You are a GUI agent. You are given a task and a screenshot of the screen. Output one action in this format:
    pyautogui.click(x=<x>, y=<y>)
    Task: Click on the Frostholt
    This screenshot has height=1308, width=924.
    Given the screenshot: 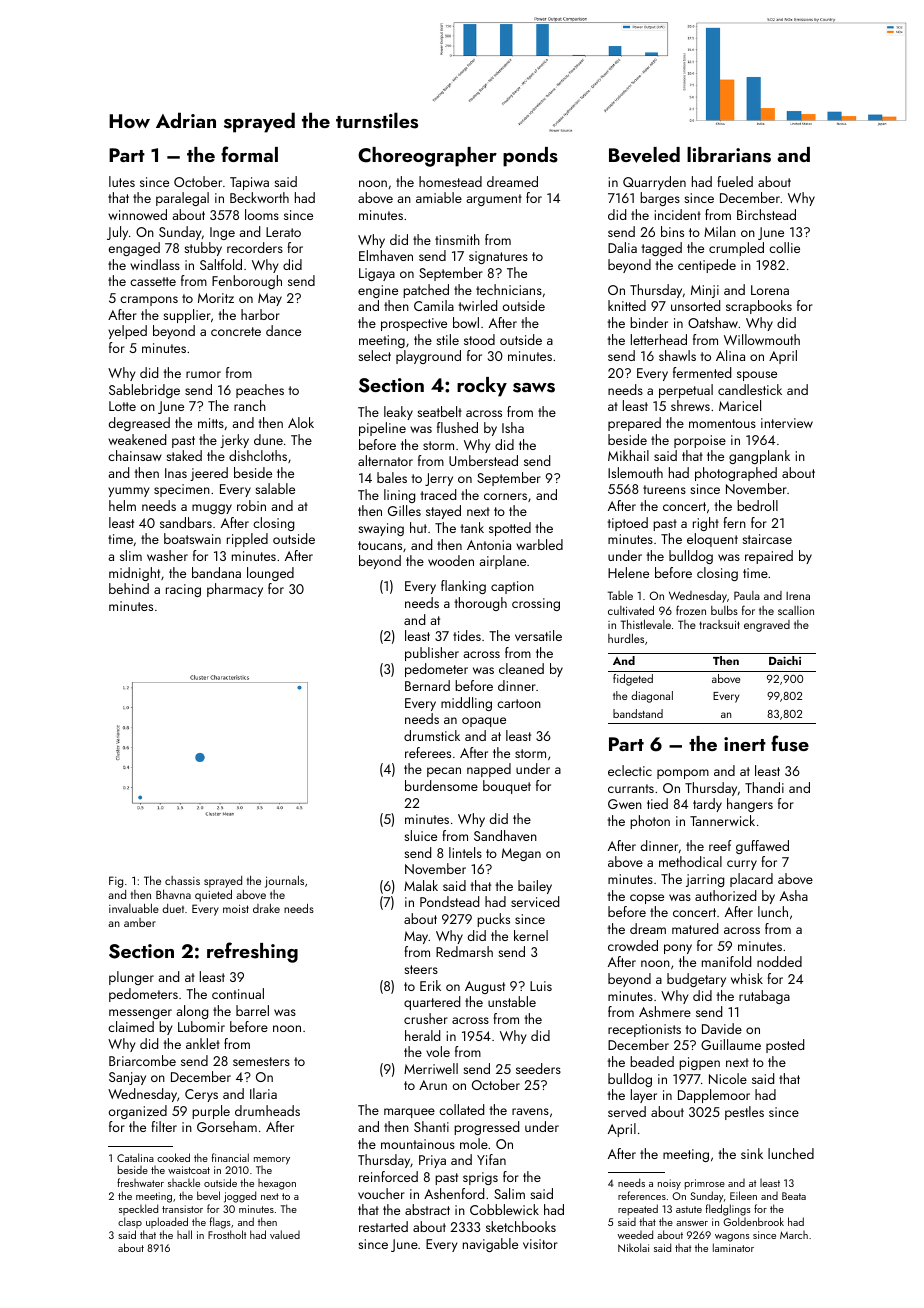 What is the action you would take?
    pyautogui.click(x=227, y=1234)
